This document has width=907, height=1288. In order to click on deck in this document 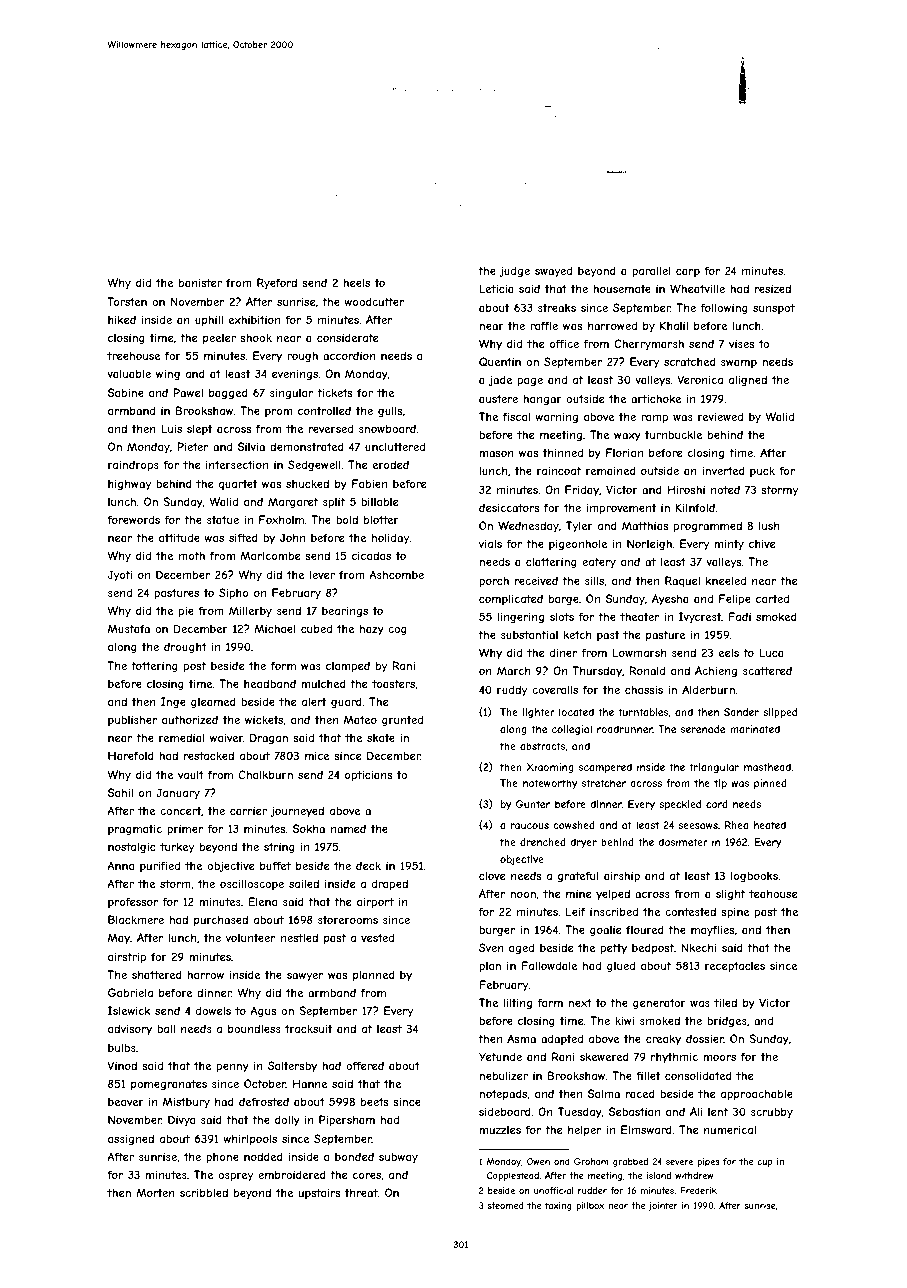, I will do `click(368, 865)`.
